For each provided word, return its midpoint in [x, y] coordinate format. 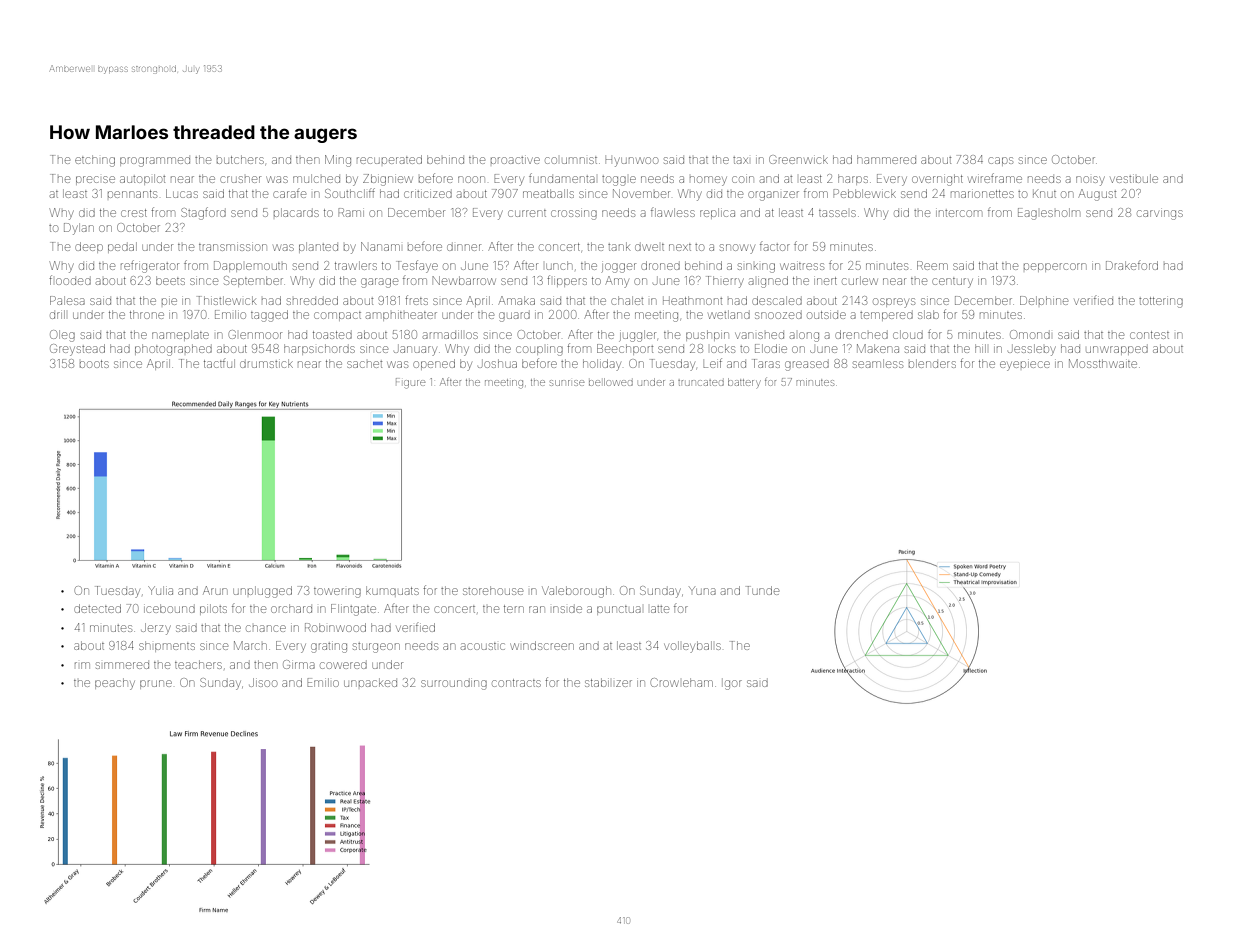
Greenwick [798, 159]
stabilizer [608, 682]
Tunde [762, 590]
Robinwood [335, 627]
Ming [338, 161]
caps [1000, 161]
